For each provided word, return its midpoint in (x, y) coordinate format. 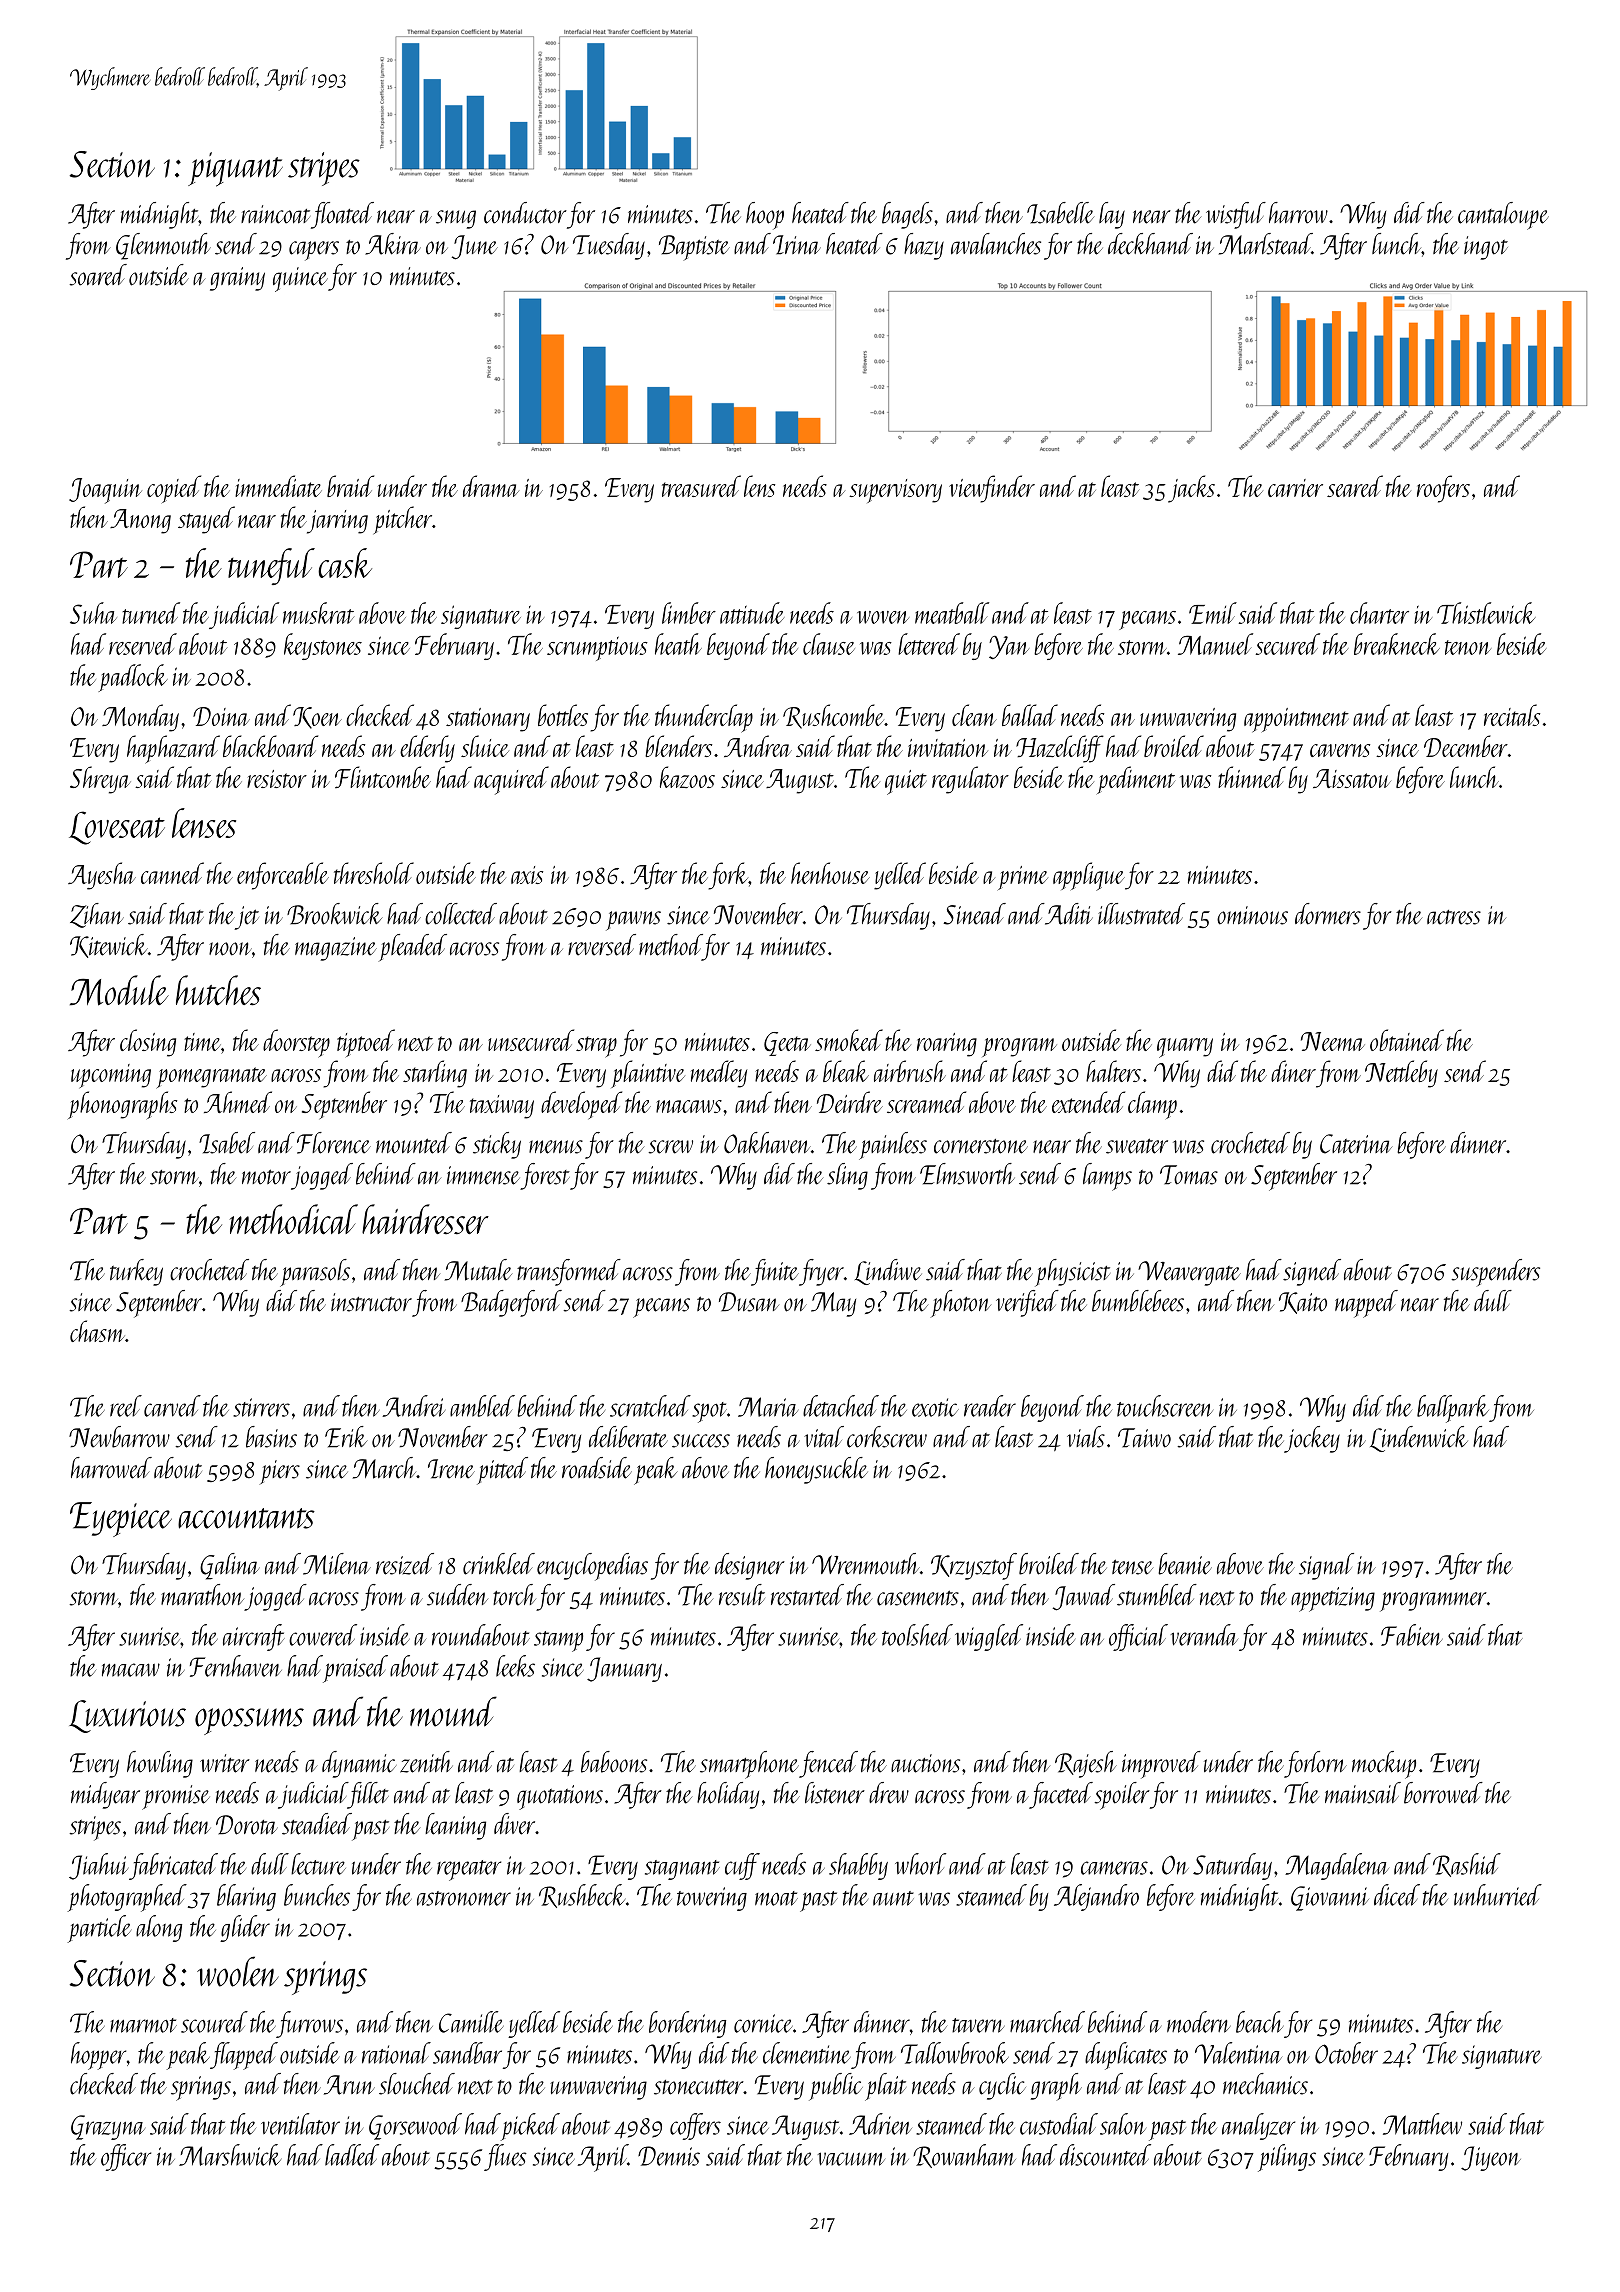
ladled (352, 2155)
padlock (133, 678)
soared (98, 275)
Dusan (749, 1302)
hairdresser (425, 1219)
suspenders (1495, 1273)
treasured (701, 486)
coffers (695, 2126)
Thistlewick (1486, 613)
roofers (1443, 489)
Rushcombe (833, 716)
